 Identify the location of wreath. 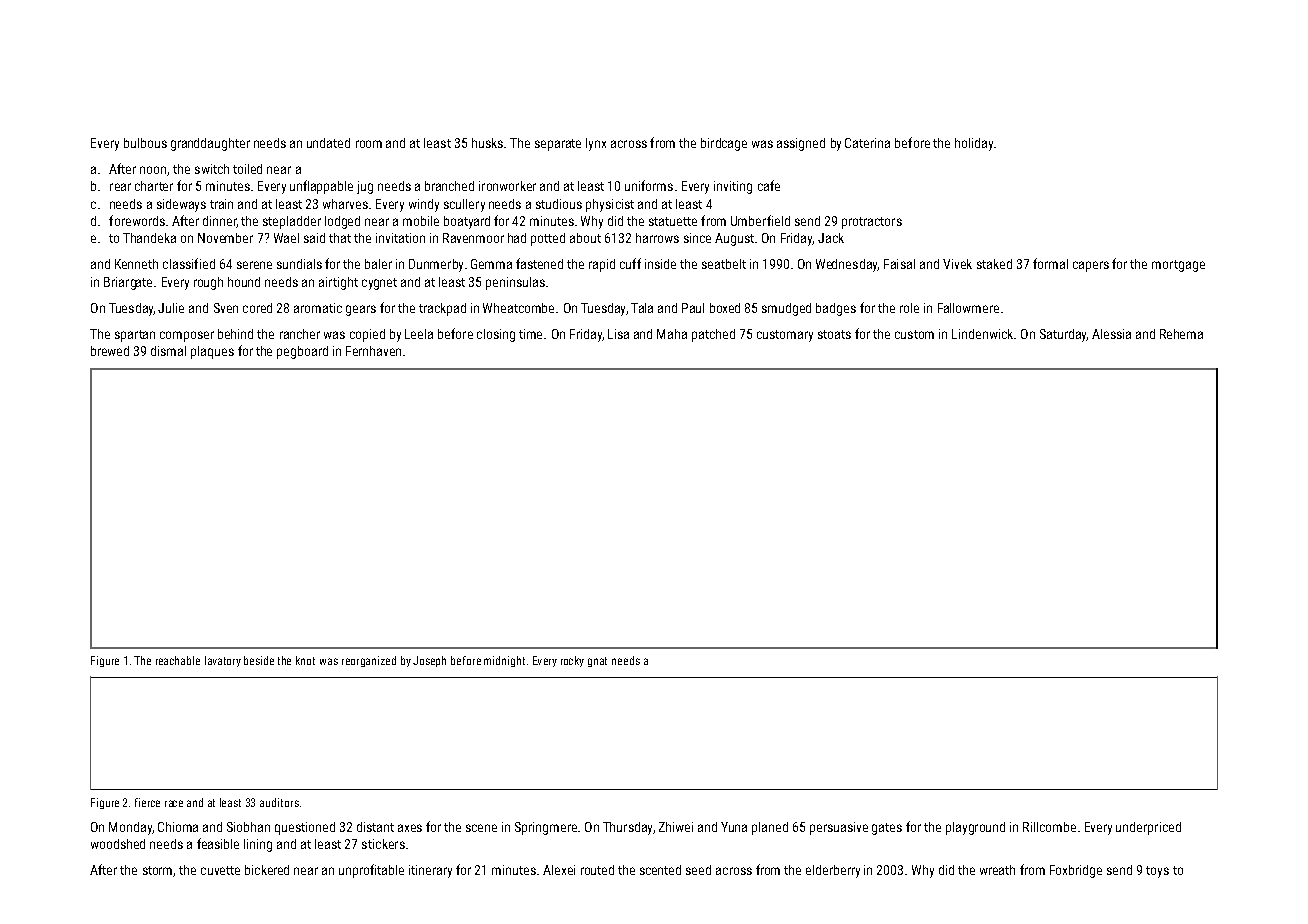
(997, 870).
